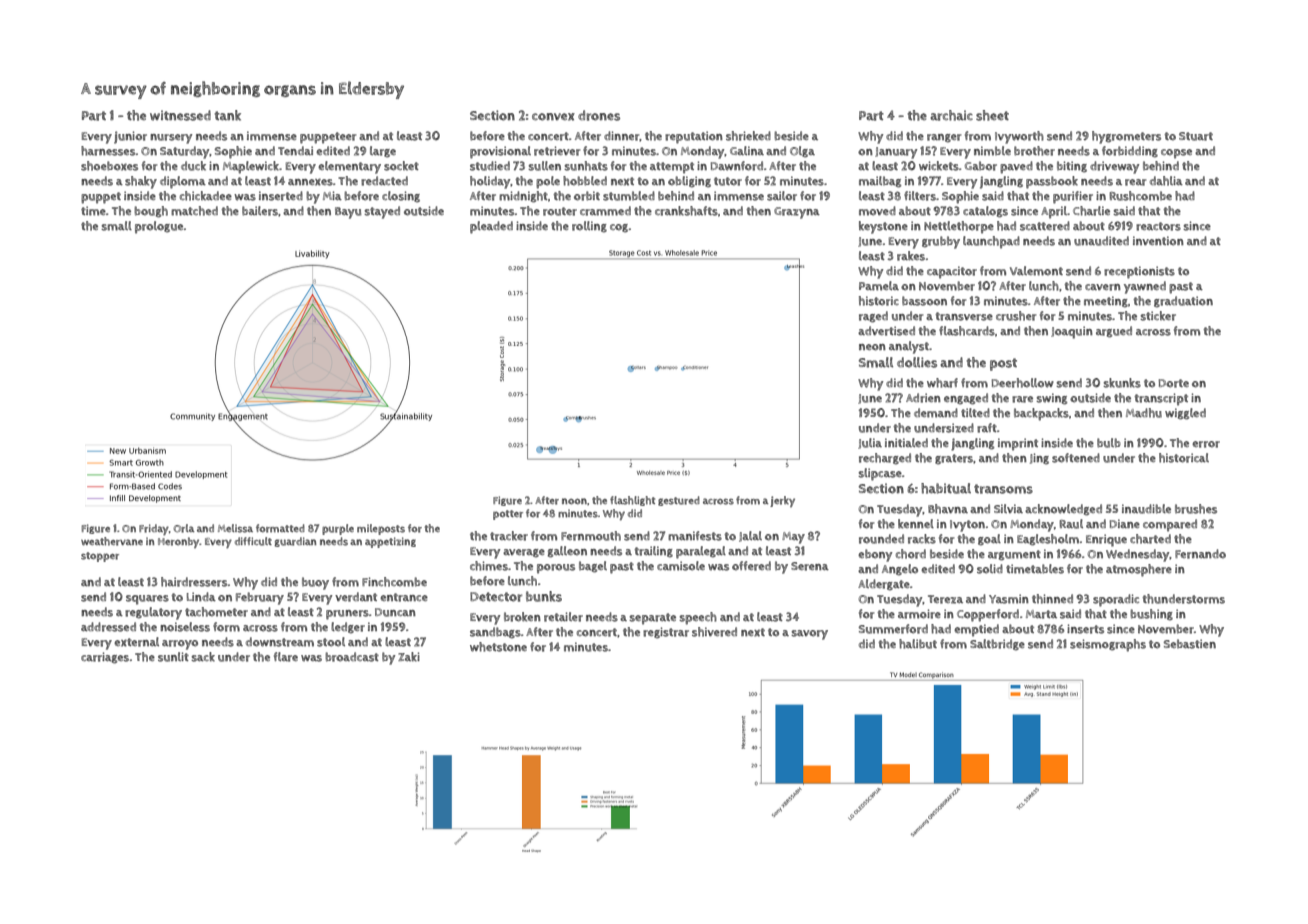  I want to click on stayed, so click(382, 212).
